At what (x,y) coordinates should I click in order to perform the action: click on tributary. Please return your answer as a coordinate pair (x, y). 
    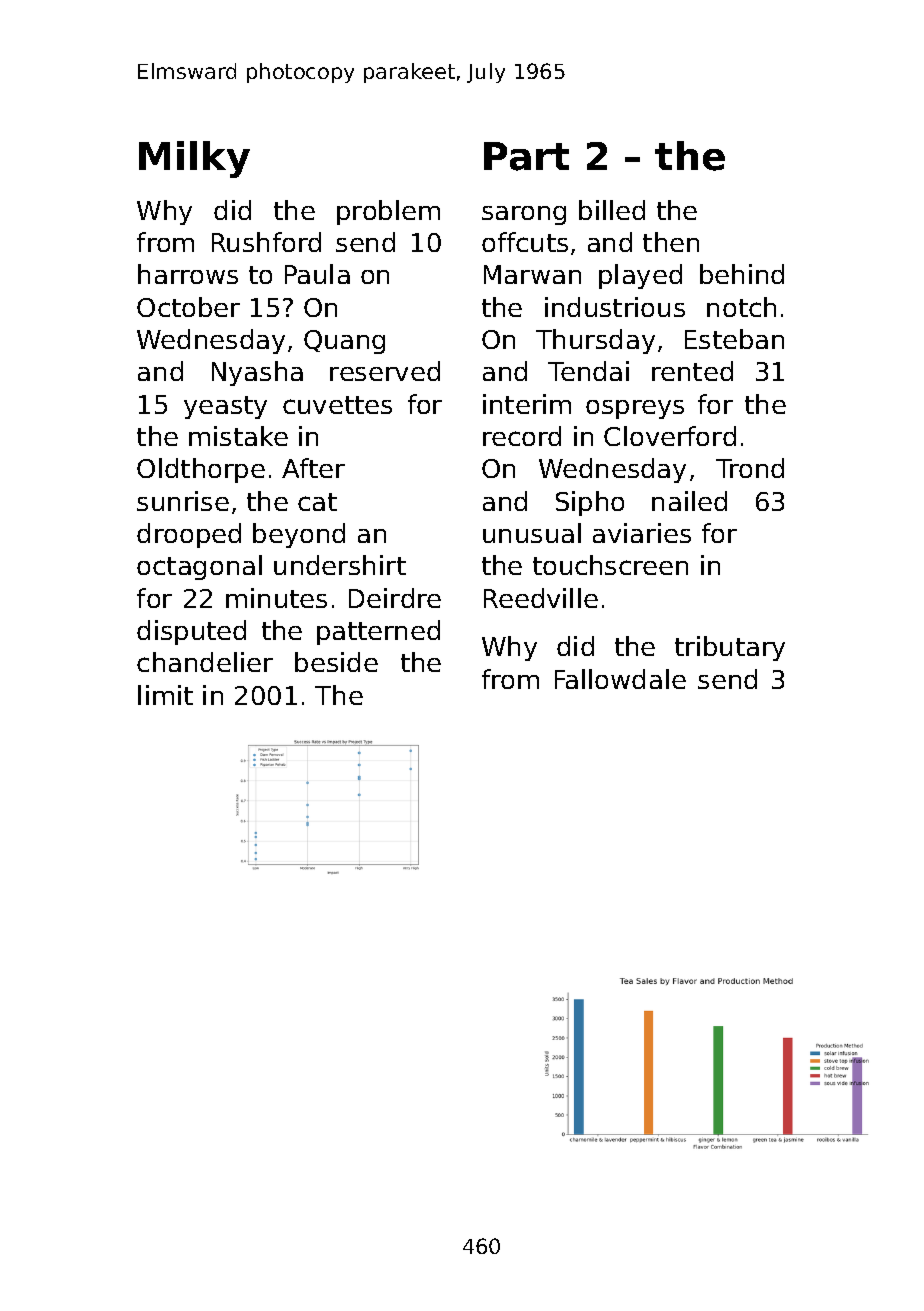
    Looking at the image, I should click on (730, 648).
